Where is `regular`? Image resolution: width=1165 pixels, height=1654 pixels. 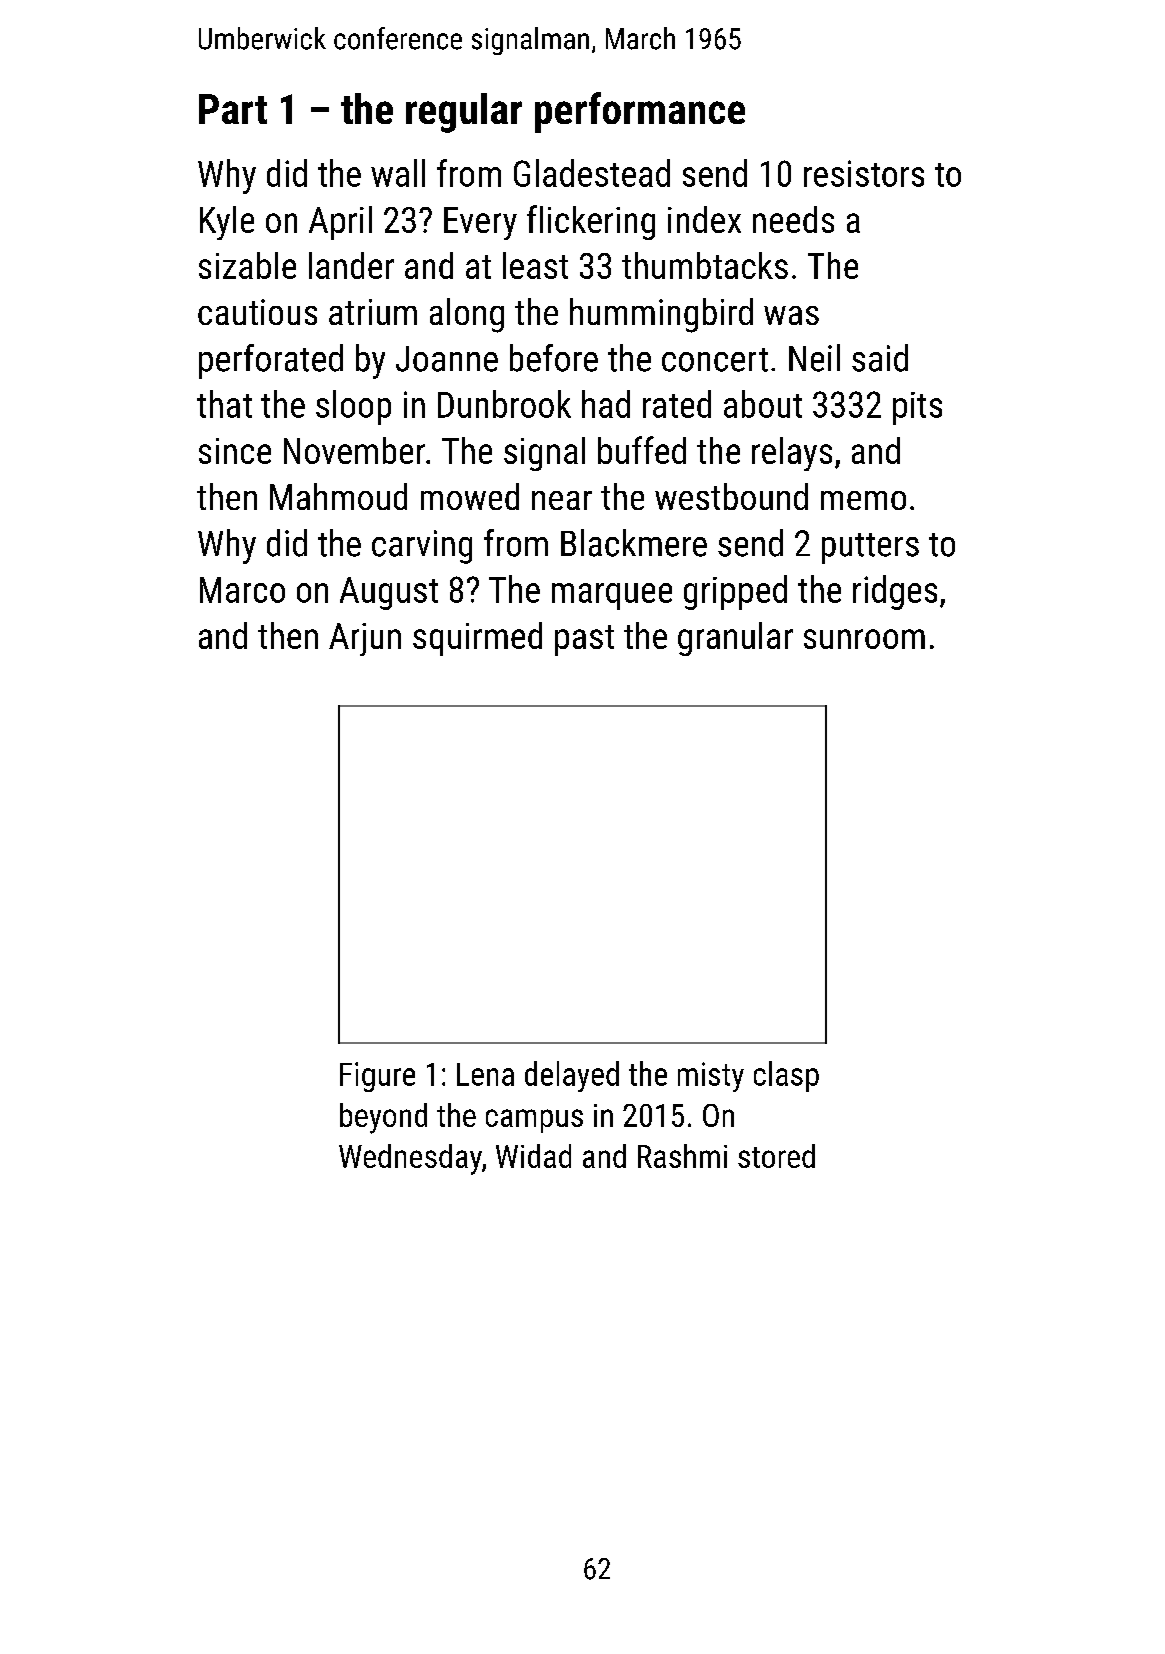
regular is located at coordinates (464, 113).
